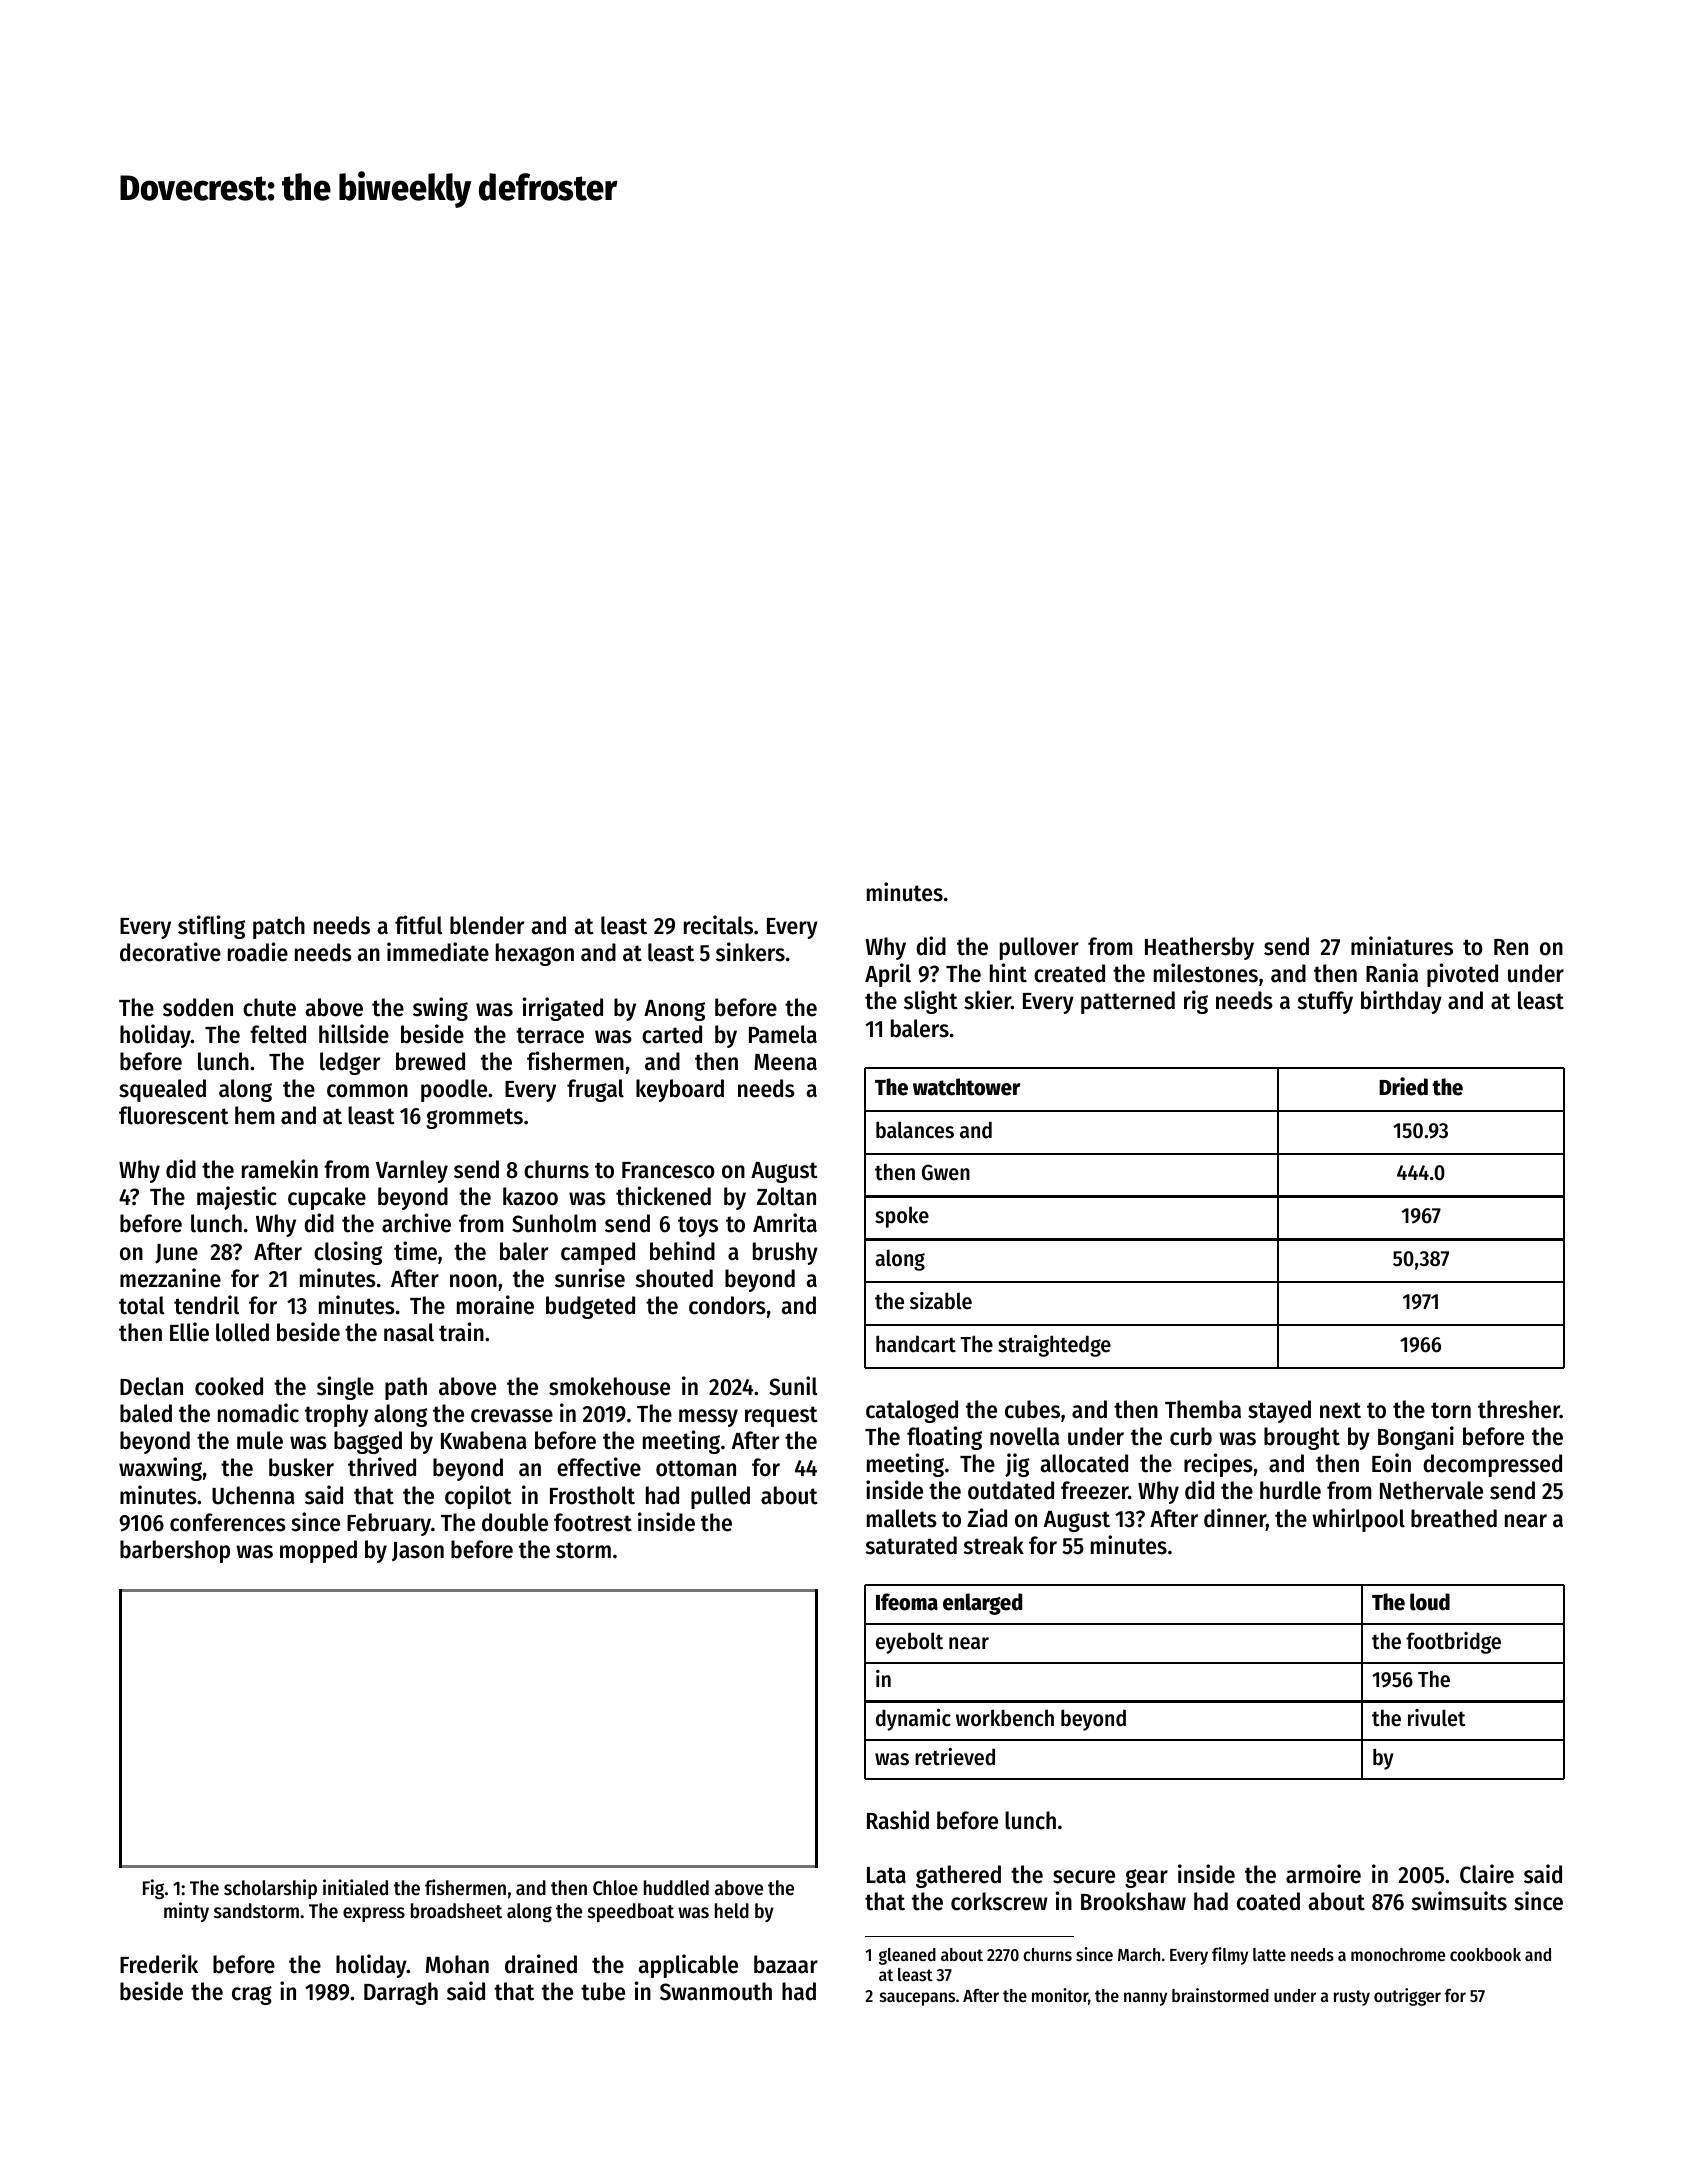  I want to click on pulled, so click(720, 1497).
